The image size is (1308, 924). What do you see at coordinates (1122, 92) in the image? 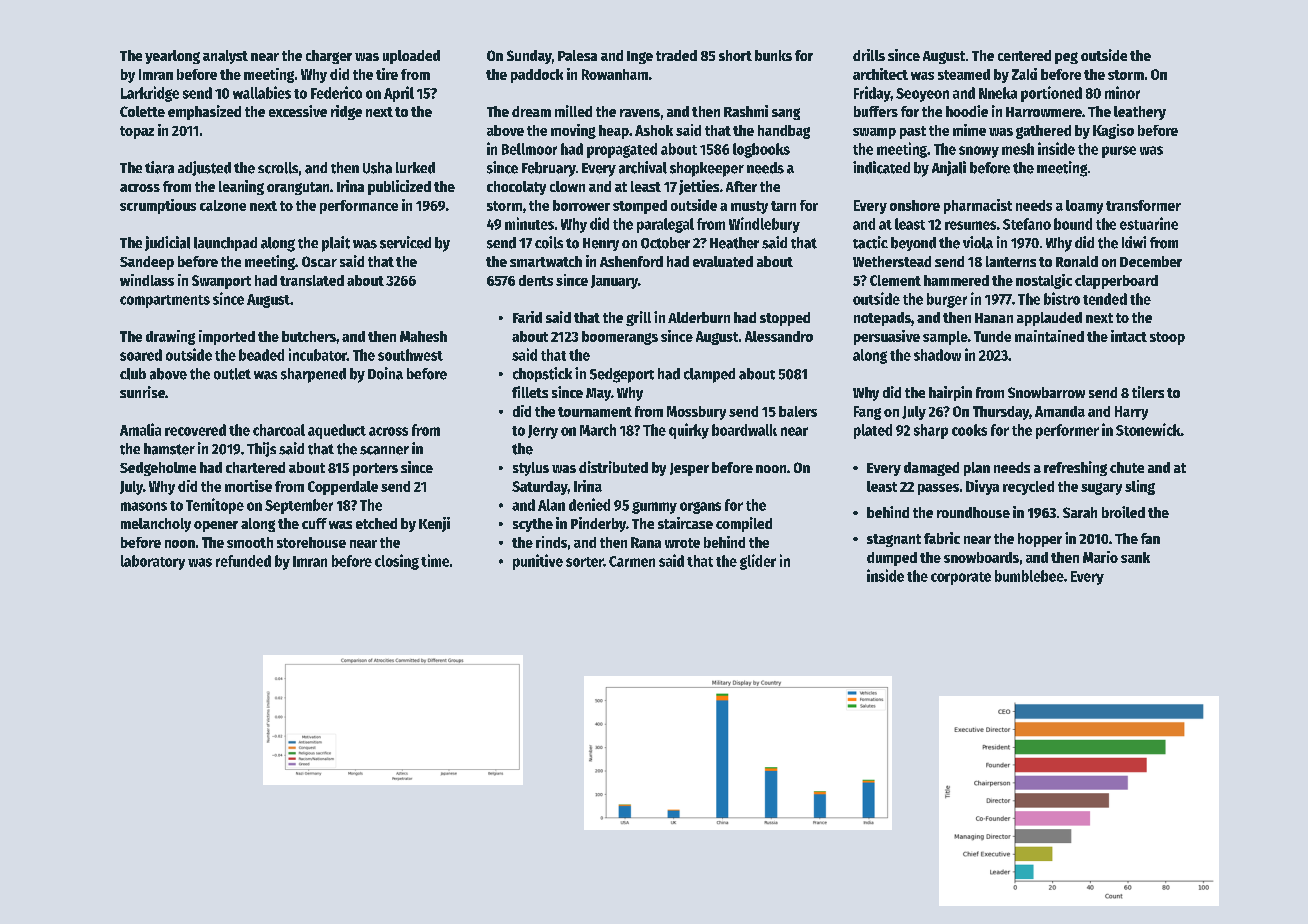
I see `minor` at bounding box center [1122, 92].
